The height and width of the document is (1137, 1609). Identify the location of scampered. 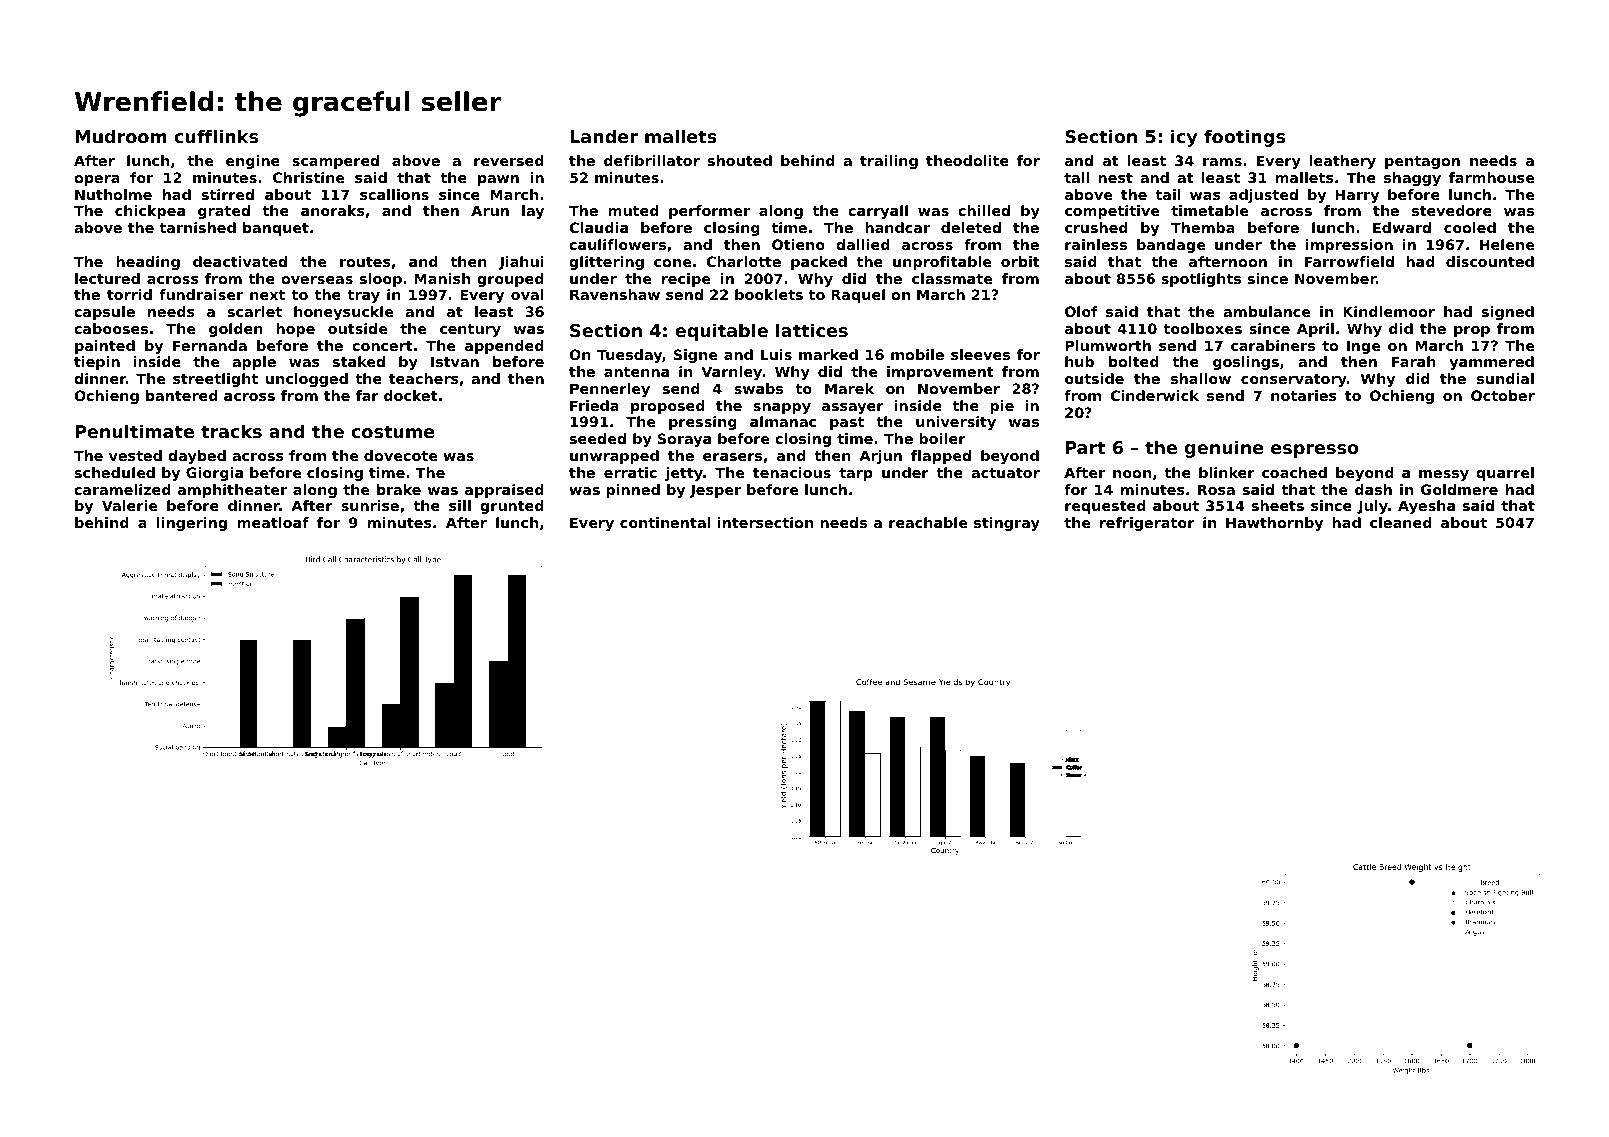
(335, 162).
